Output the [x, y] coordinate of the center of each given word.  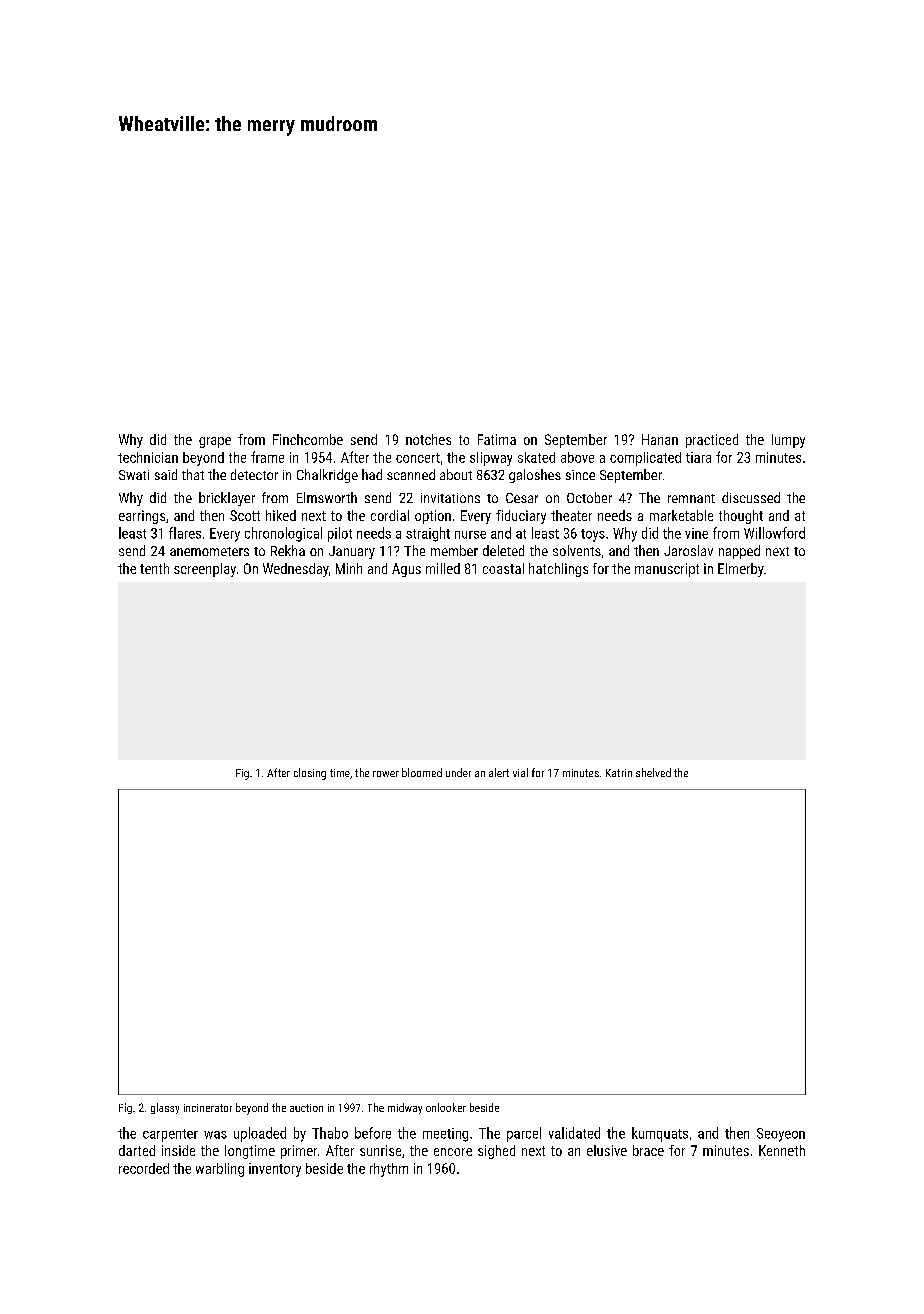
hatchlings [558, 570]
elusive [607, 1150]
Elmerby [741, 570]
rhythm [389, 1170]
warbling [220, 1170]
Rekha [288, 550]
